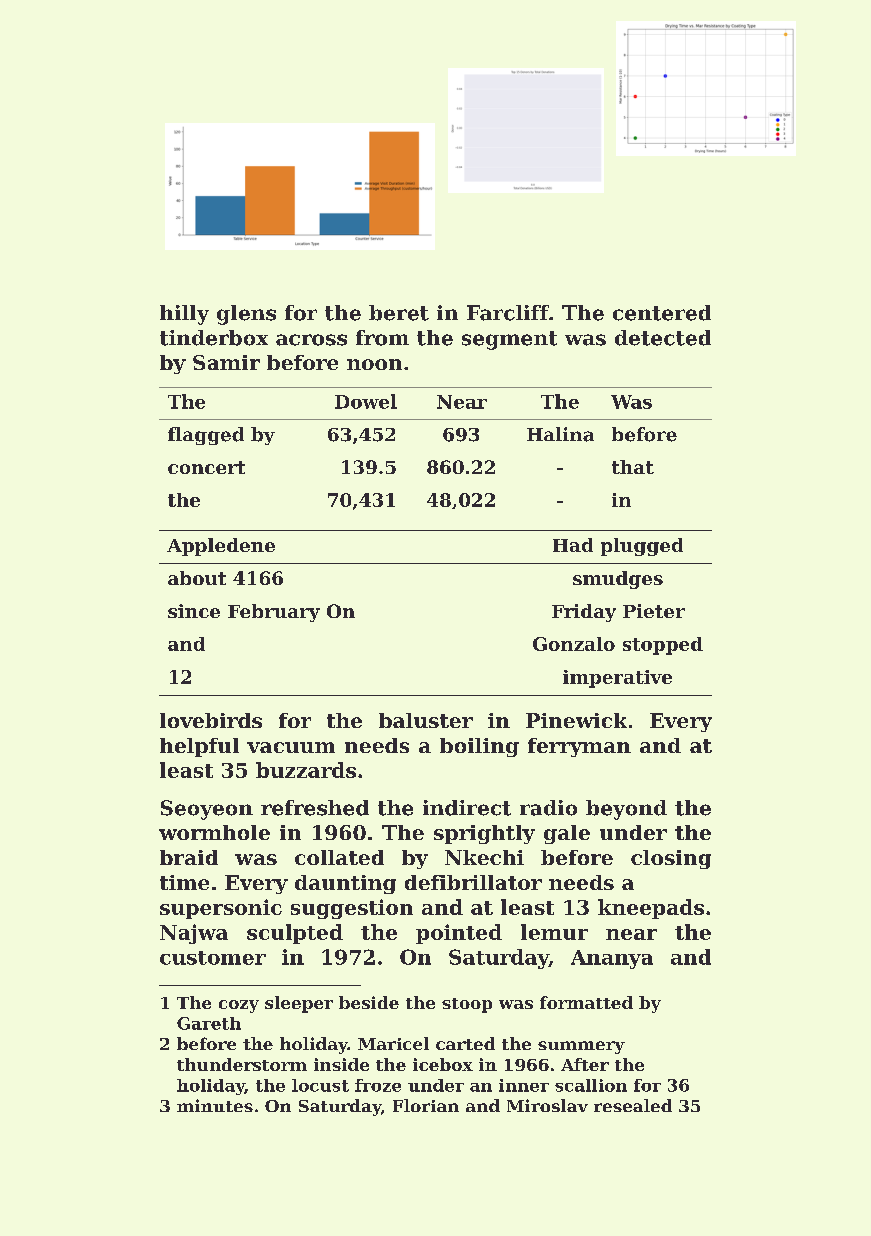 Image resolution: width=871 pixels, height=1236 pixels. What do you see at coordinates (207, 810) in the screenshot?
I see `Seoyeon` at bounding box center [207, 810].
